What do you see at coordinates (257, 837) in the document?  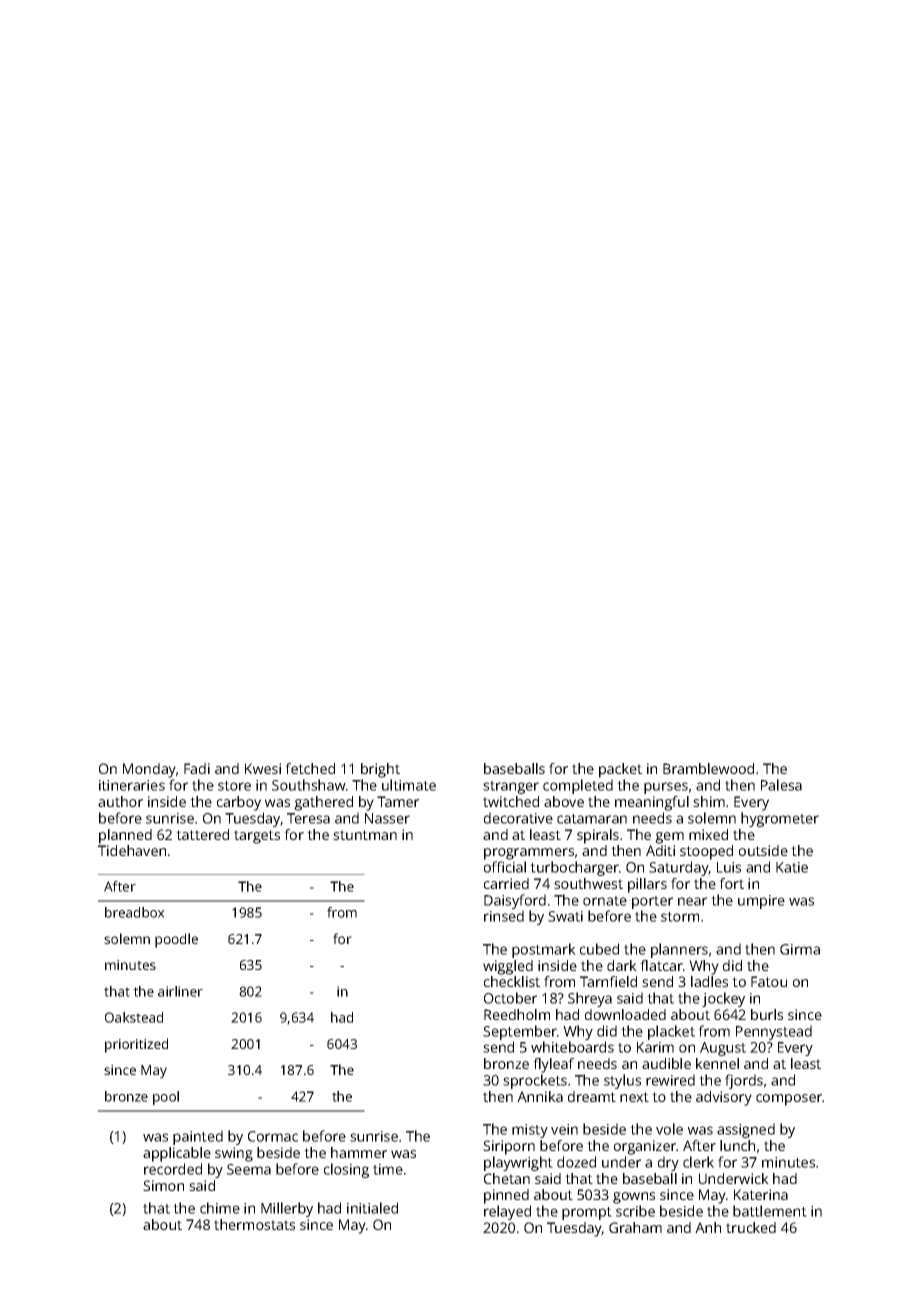 I see `targets` at bounding box center [257, 837].
